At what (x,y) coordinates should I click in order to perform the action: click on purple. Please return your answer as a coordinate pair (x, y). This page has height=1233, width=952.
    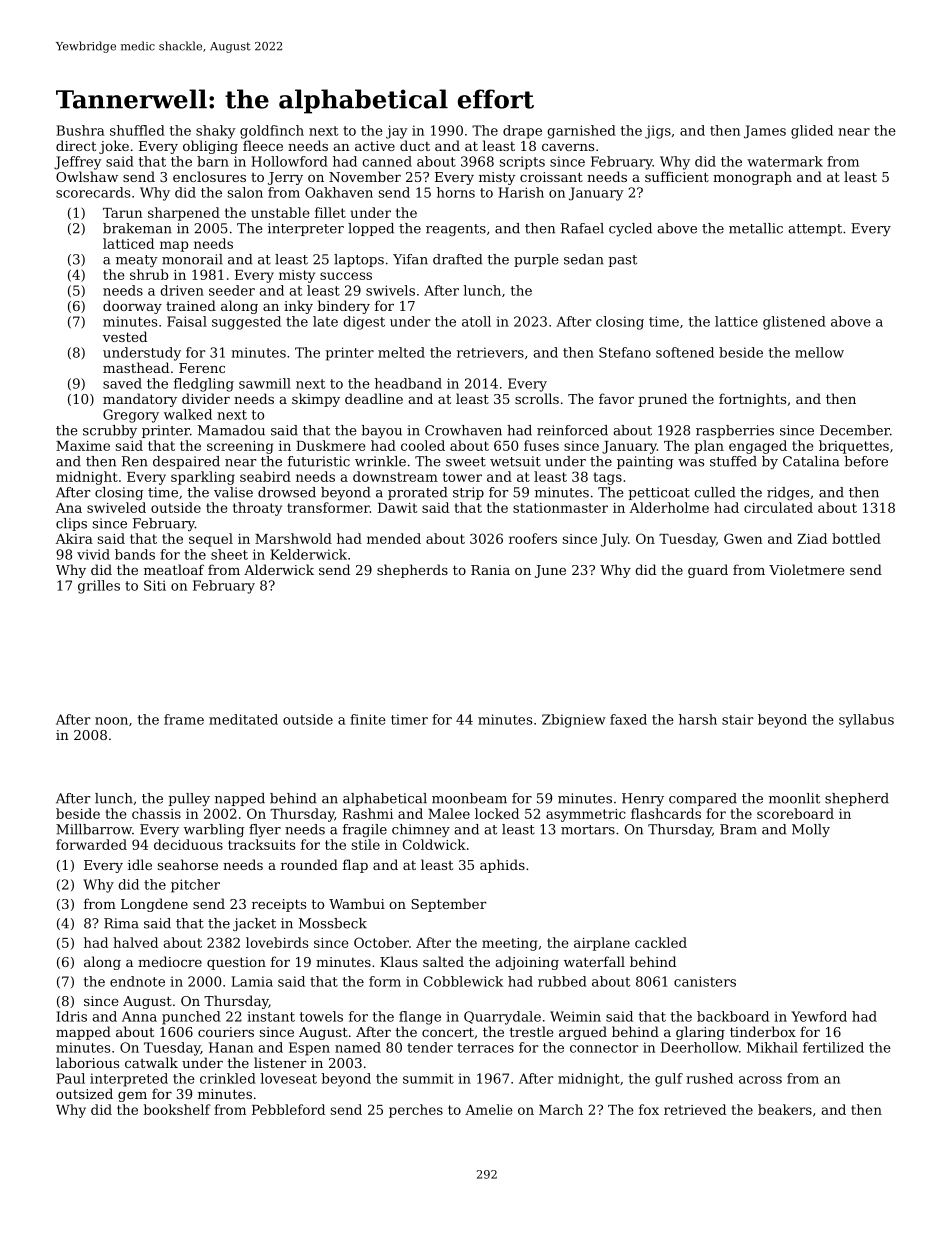
    Looking at the image, I should click on (536, 260).
